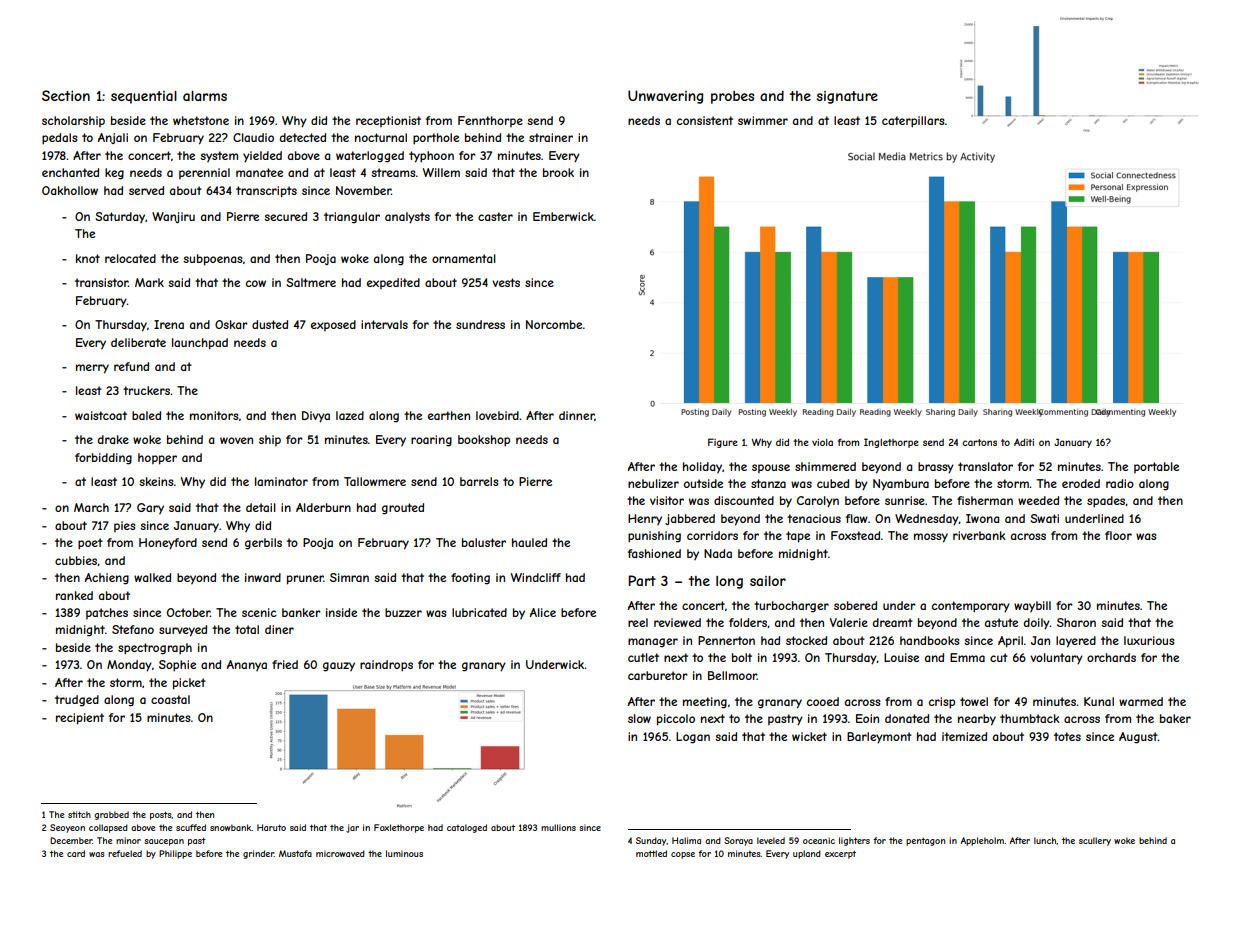  What do you see at coordinates (913, 122) in the screenshot?
I see `caterpillars` at bounding box center [913, 122].
